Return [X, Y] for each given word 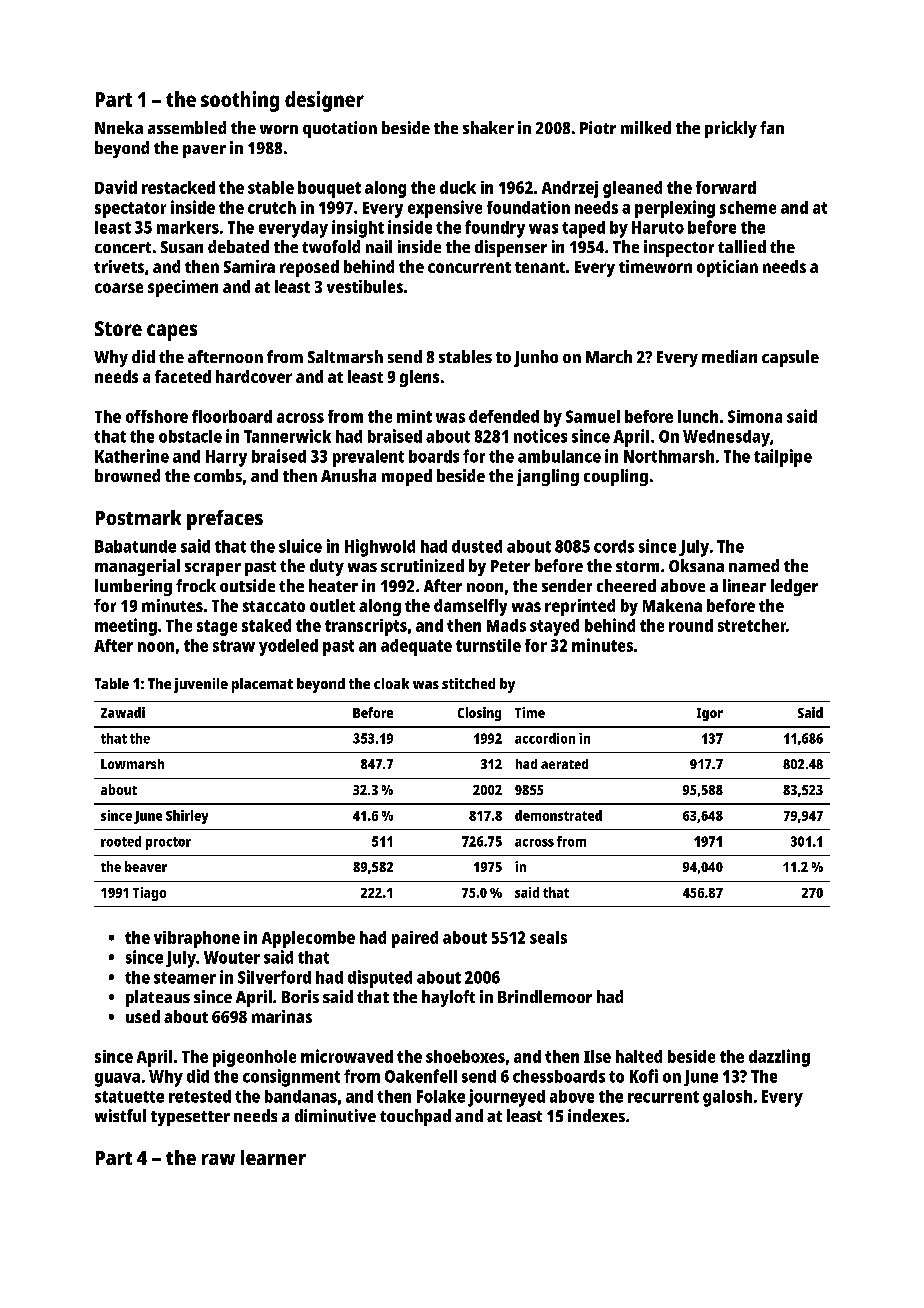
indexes [596, 1115]
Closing [479, 714]
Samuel [593, 416]
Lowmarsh [132, 764]
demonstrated [558, 815]
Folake [441, 1096]
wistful [120, 1115]
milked [646, 127]
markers [188, 227]
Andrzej [570, 189]
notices [540, 436]
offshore [157, 416]
